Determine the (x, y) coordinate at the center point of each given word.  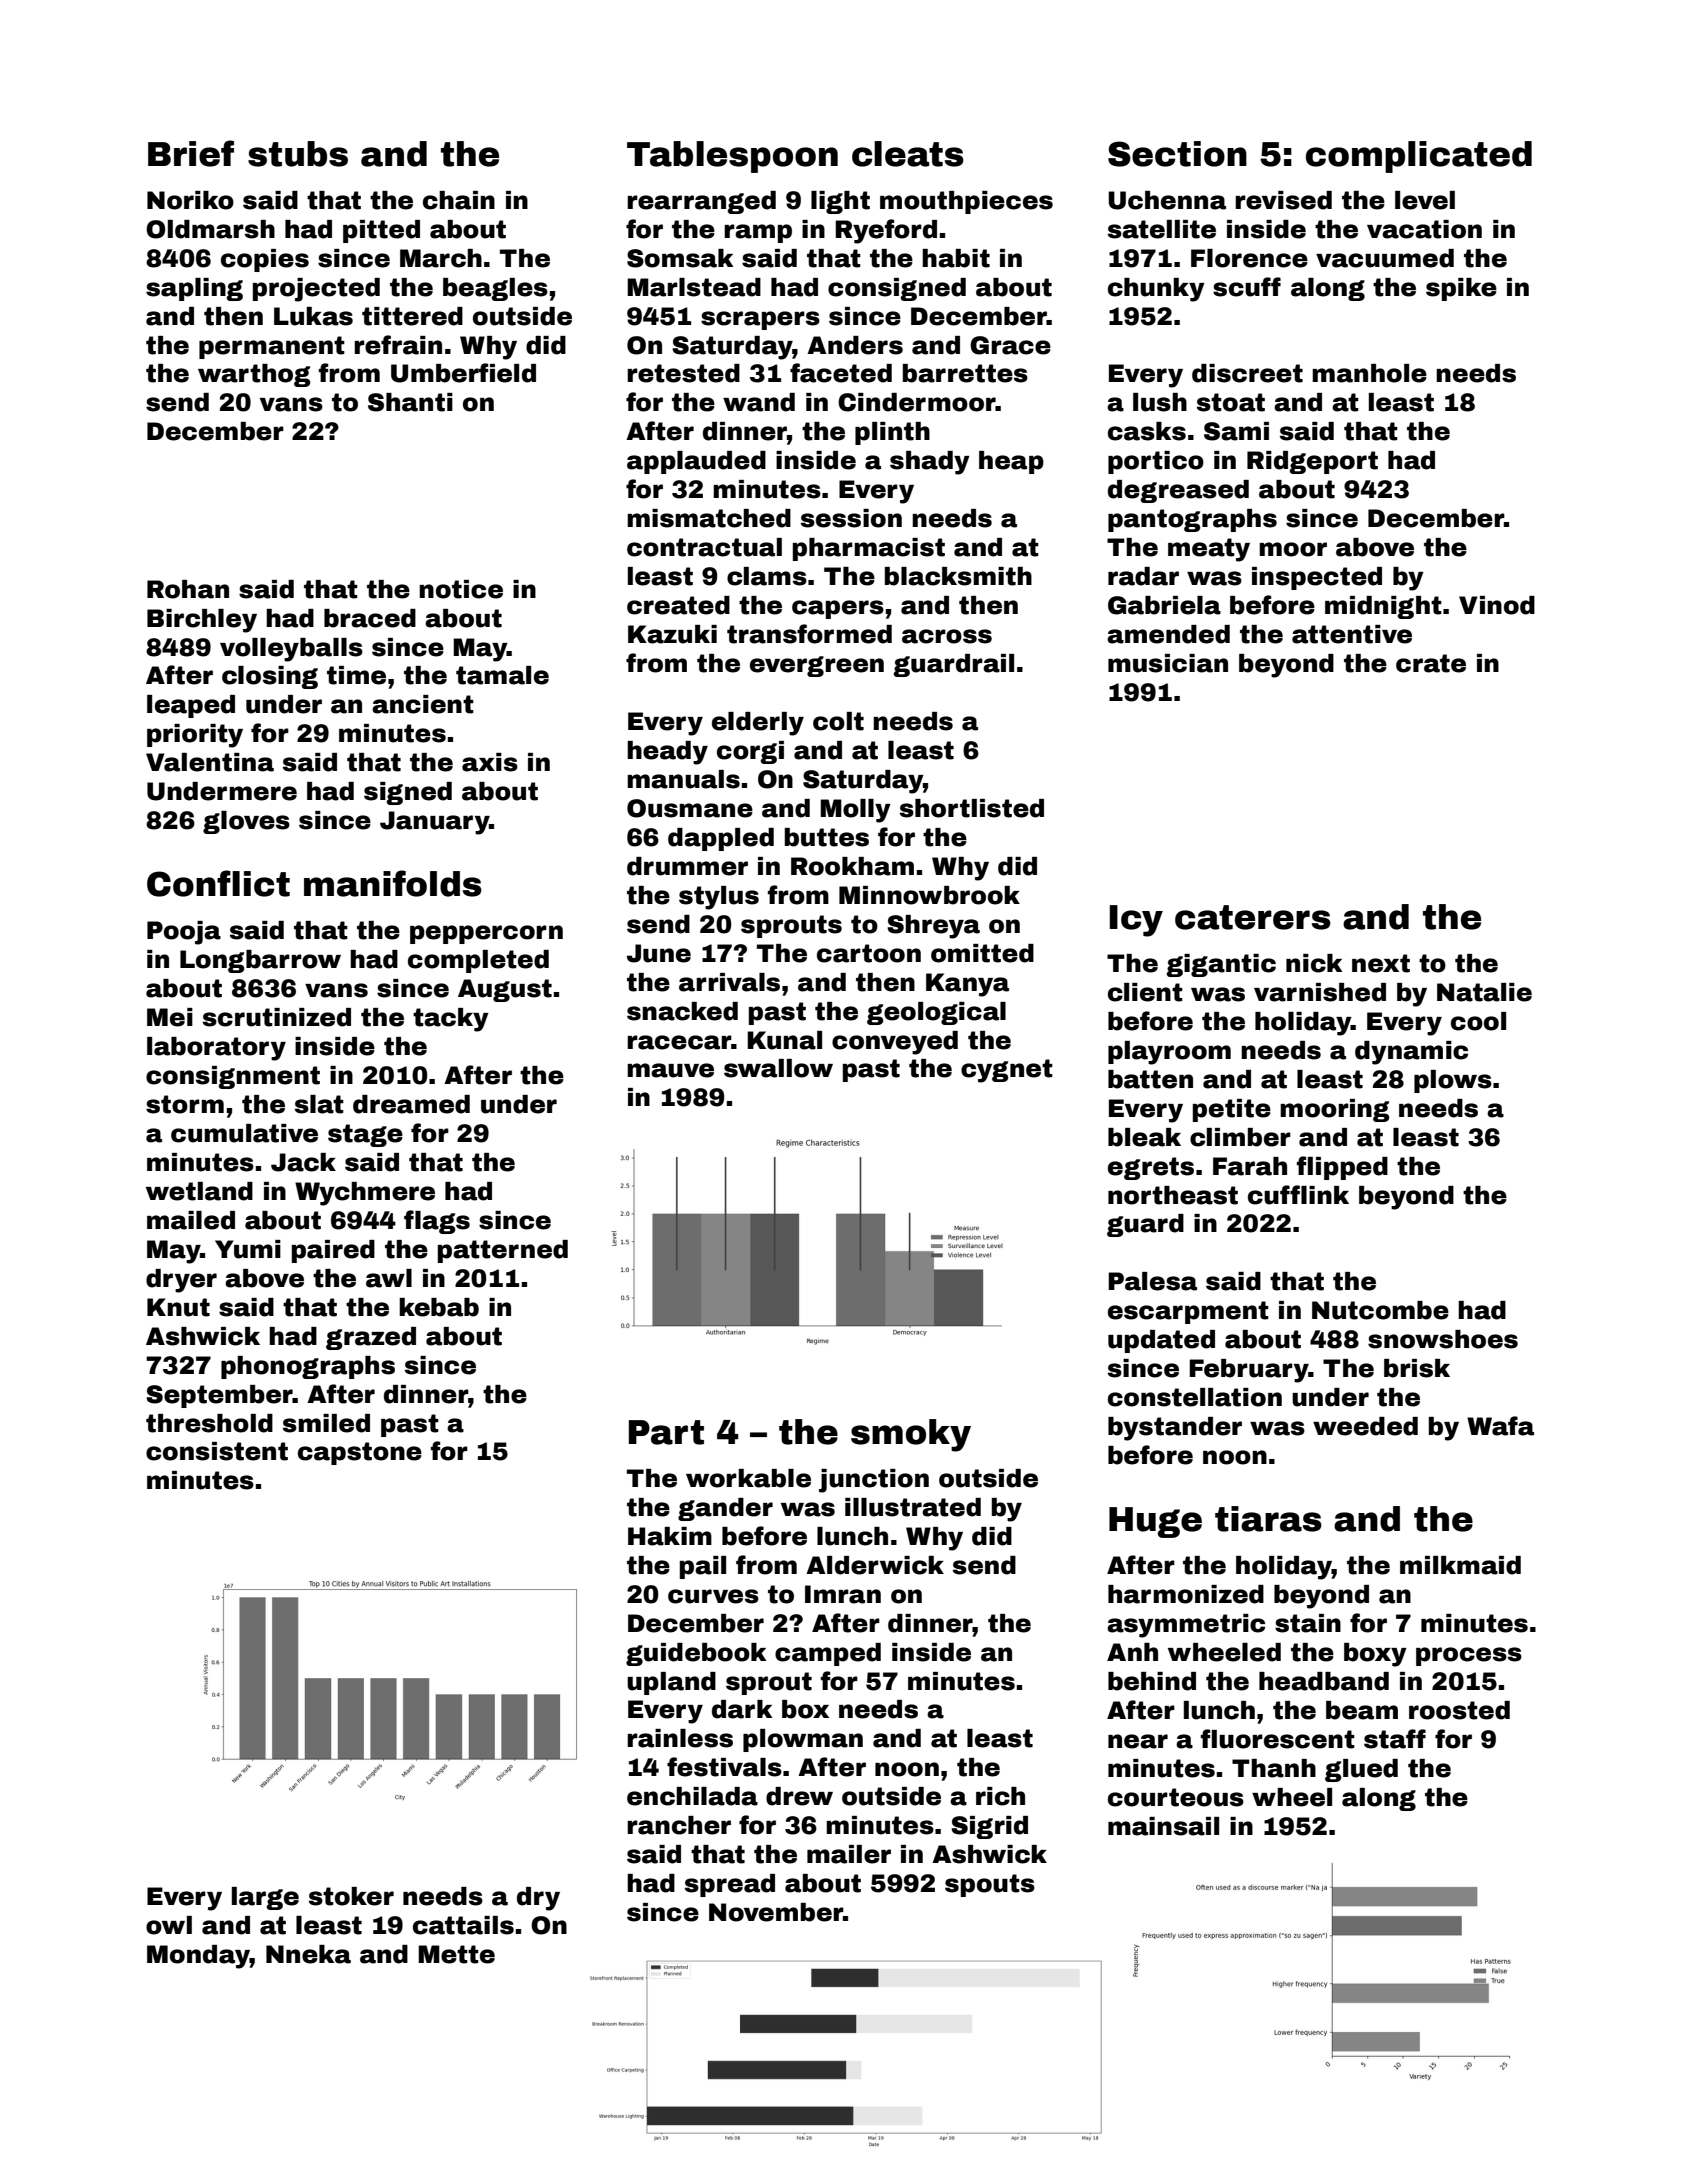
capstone (360, 1453)
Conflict (218, 883)
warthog (254, 375)
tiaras (1268, 1519)
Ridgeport (1312, 462)
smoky (911, 1435)
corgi (750, 752)
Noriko (190, 200)
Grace (1010, 345)
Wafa (1500, 1426)
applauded (696, 462)
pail (703, 1567)
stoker (351, 1896)
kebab (439, 1307)
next (1381, 963)
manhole (1369, 373)
